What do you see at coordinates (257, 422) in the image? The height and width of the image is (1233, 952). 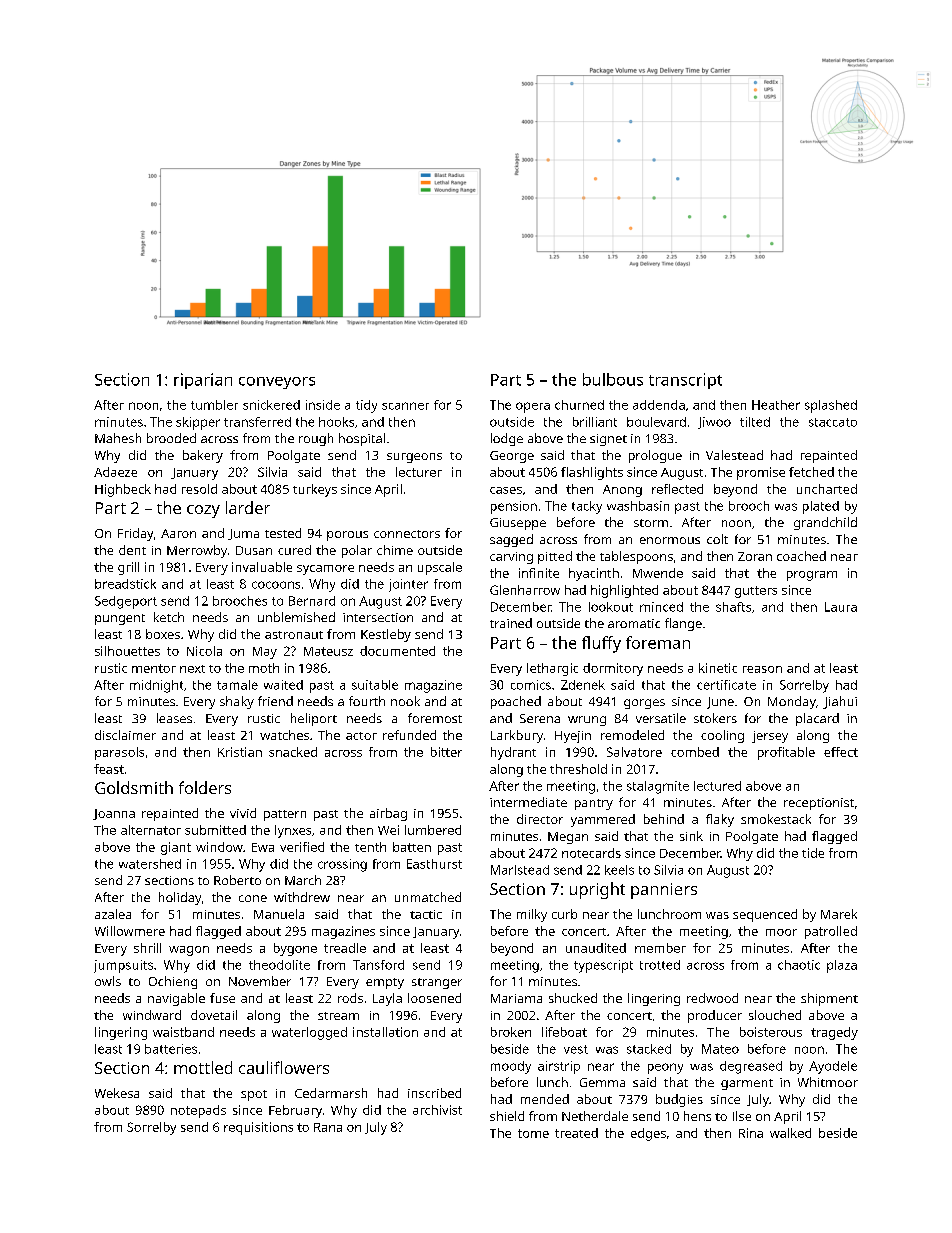 I see `transferred` at bounding box center [257, 422].
